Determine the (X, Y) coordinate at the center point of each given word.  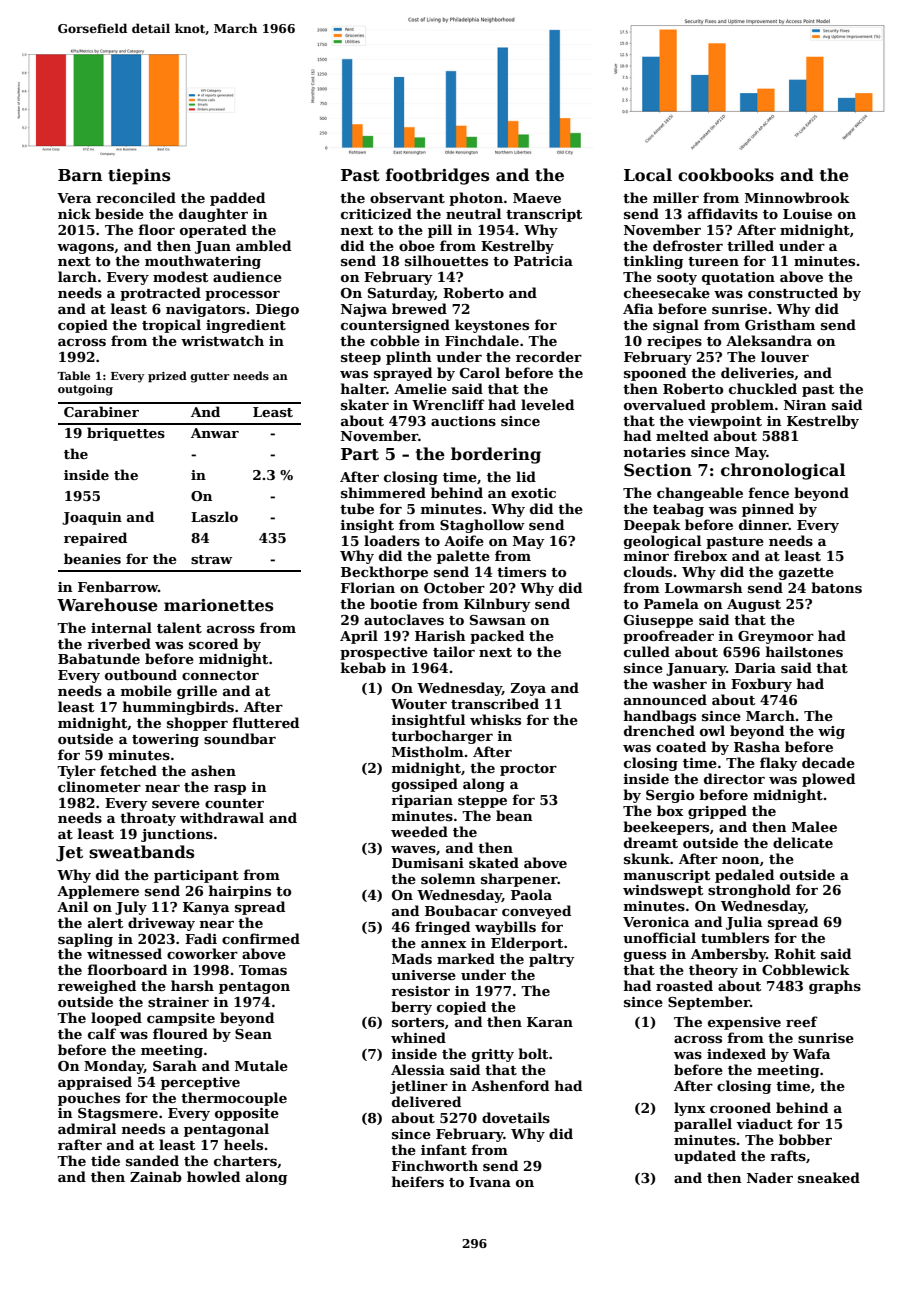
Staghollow (482, 526)
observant (407, 197)
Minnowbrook (797, 197)
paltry (552, 960)
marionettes (218, 605)
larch (77, 276)
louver (785, 356)
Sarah (175, 1065)
